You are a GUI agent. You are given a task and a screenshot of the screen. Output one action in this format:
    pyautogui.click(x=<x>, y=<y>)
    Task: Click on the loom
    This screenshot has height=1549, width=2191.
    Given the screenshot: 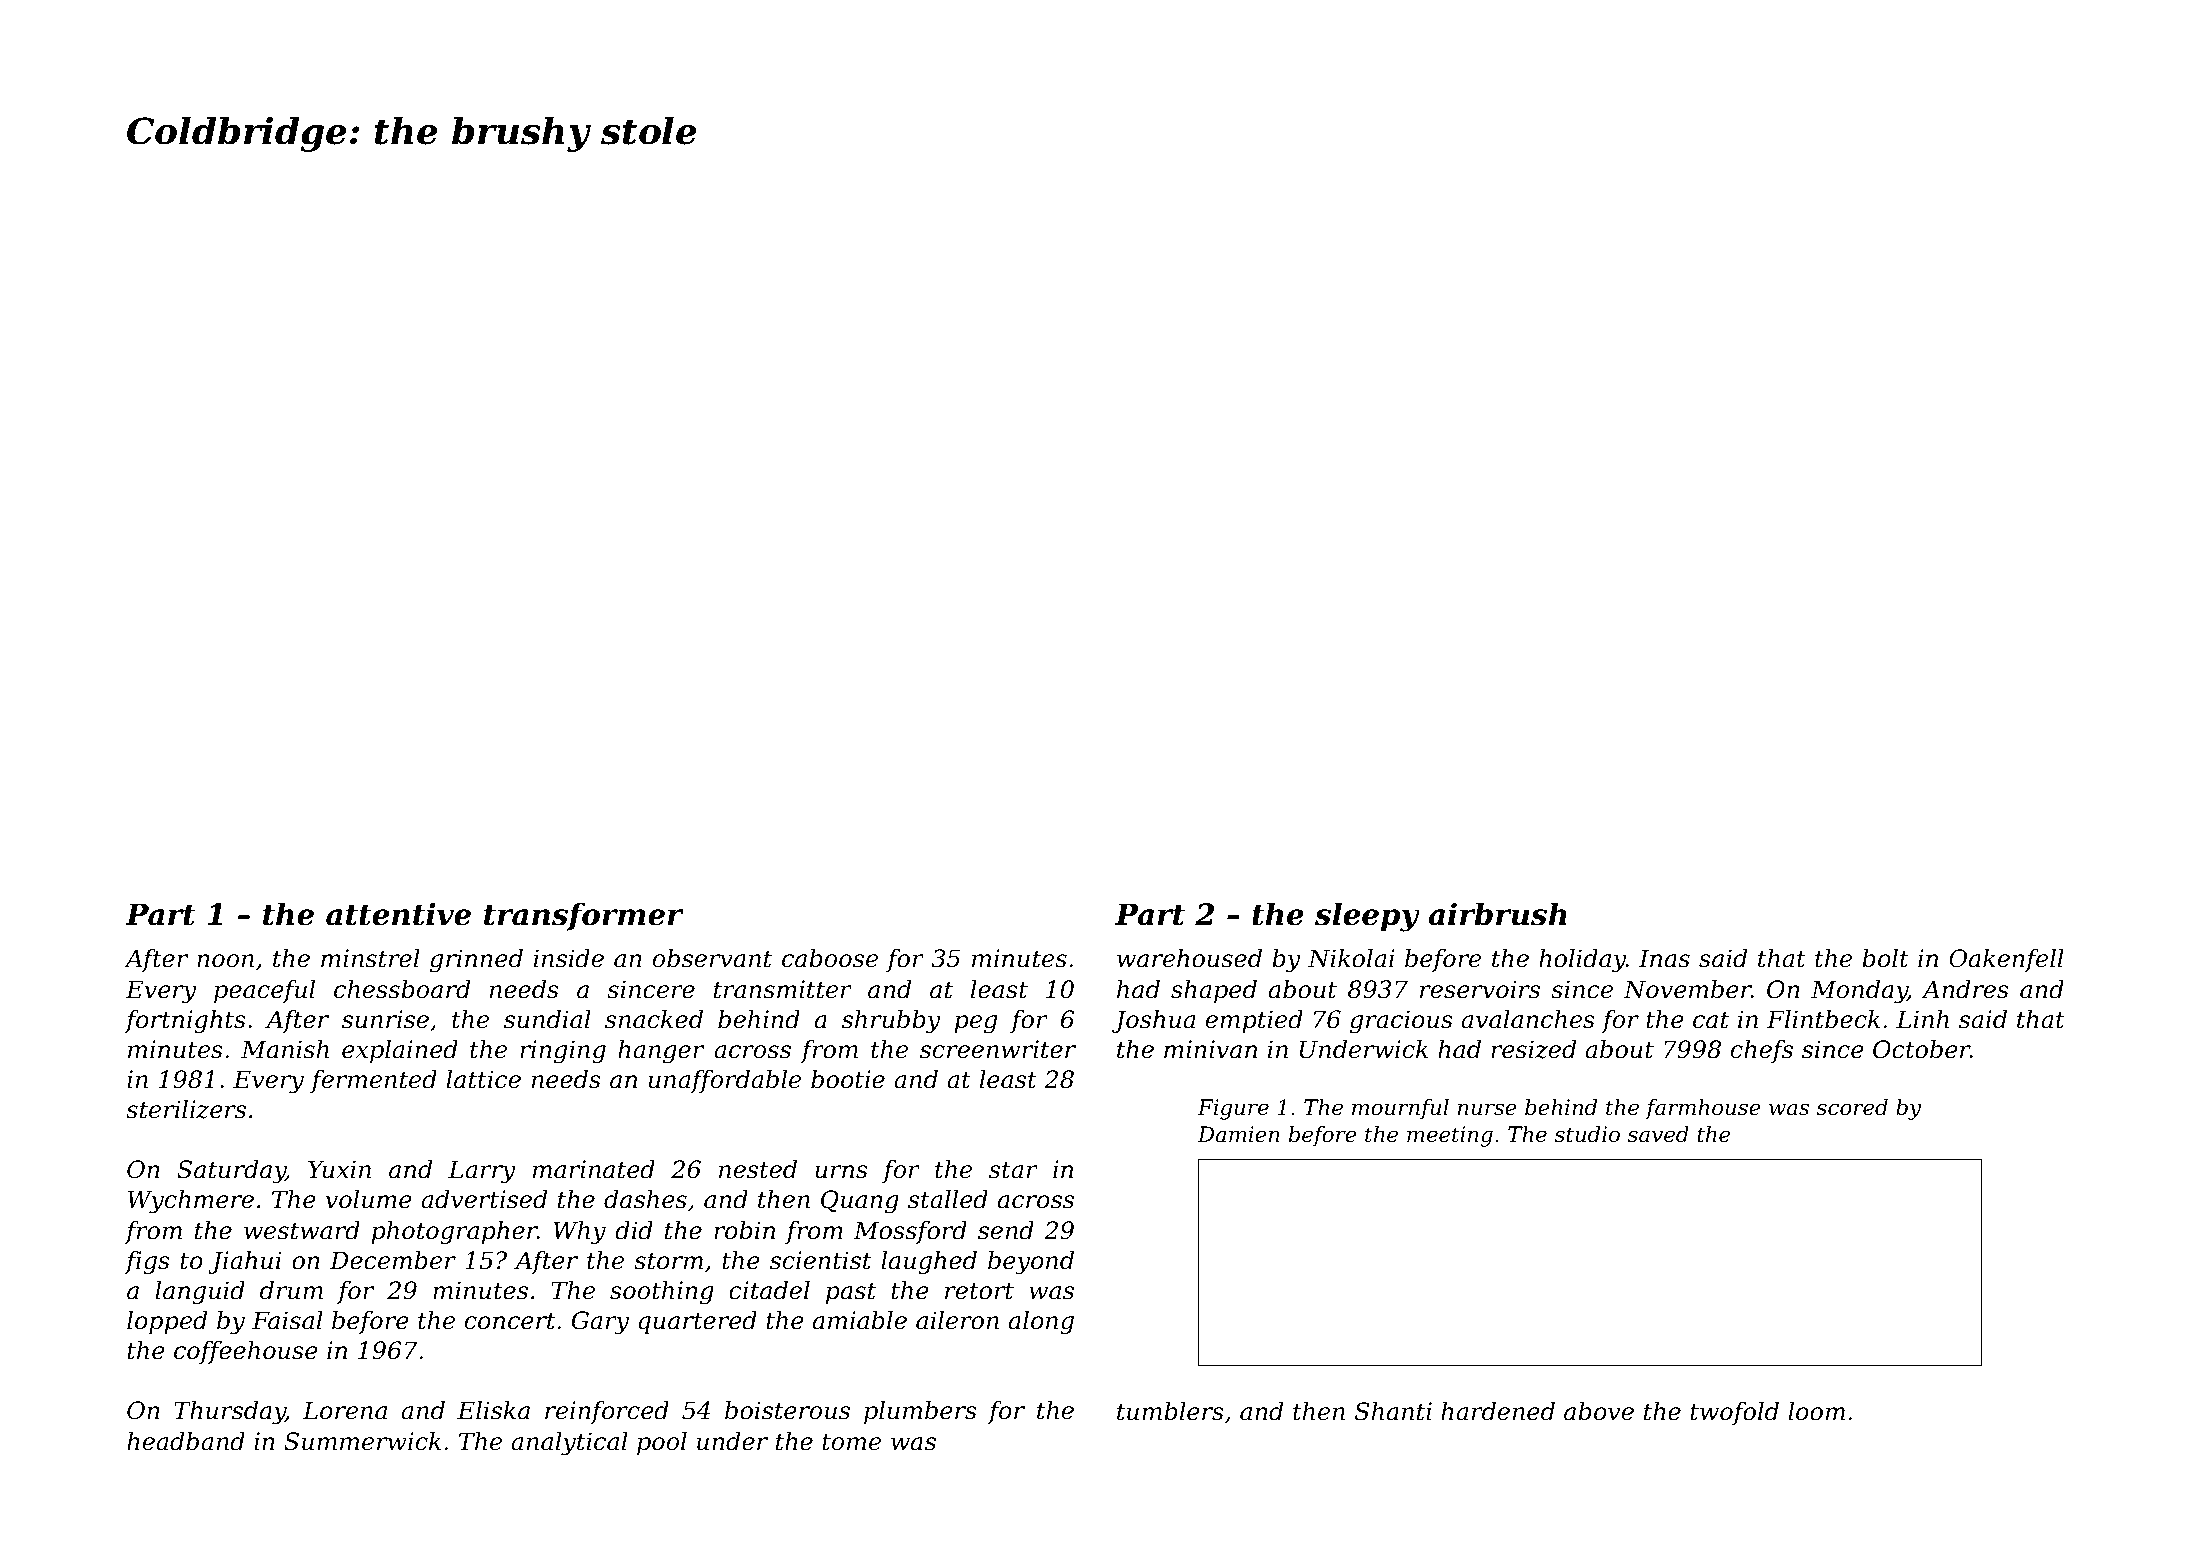 What is the action you would take?
    pyautogui.click(x=1816, y=1411)
